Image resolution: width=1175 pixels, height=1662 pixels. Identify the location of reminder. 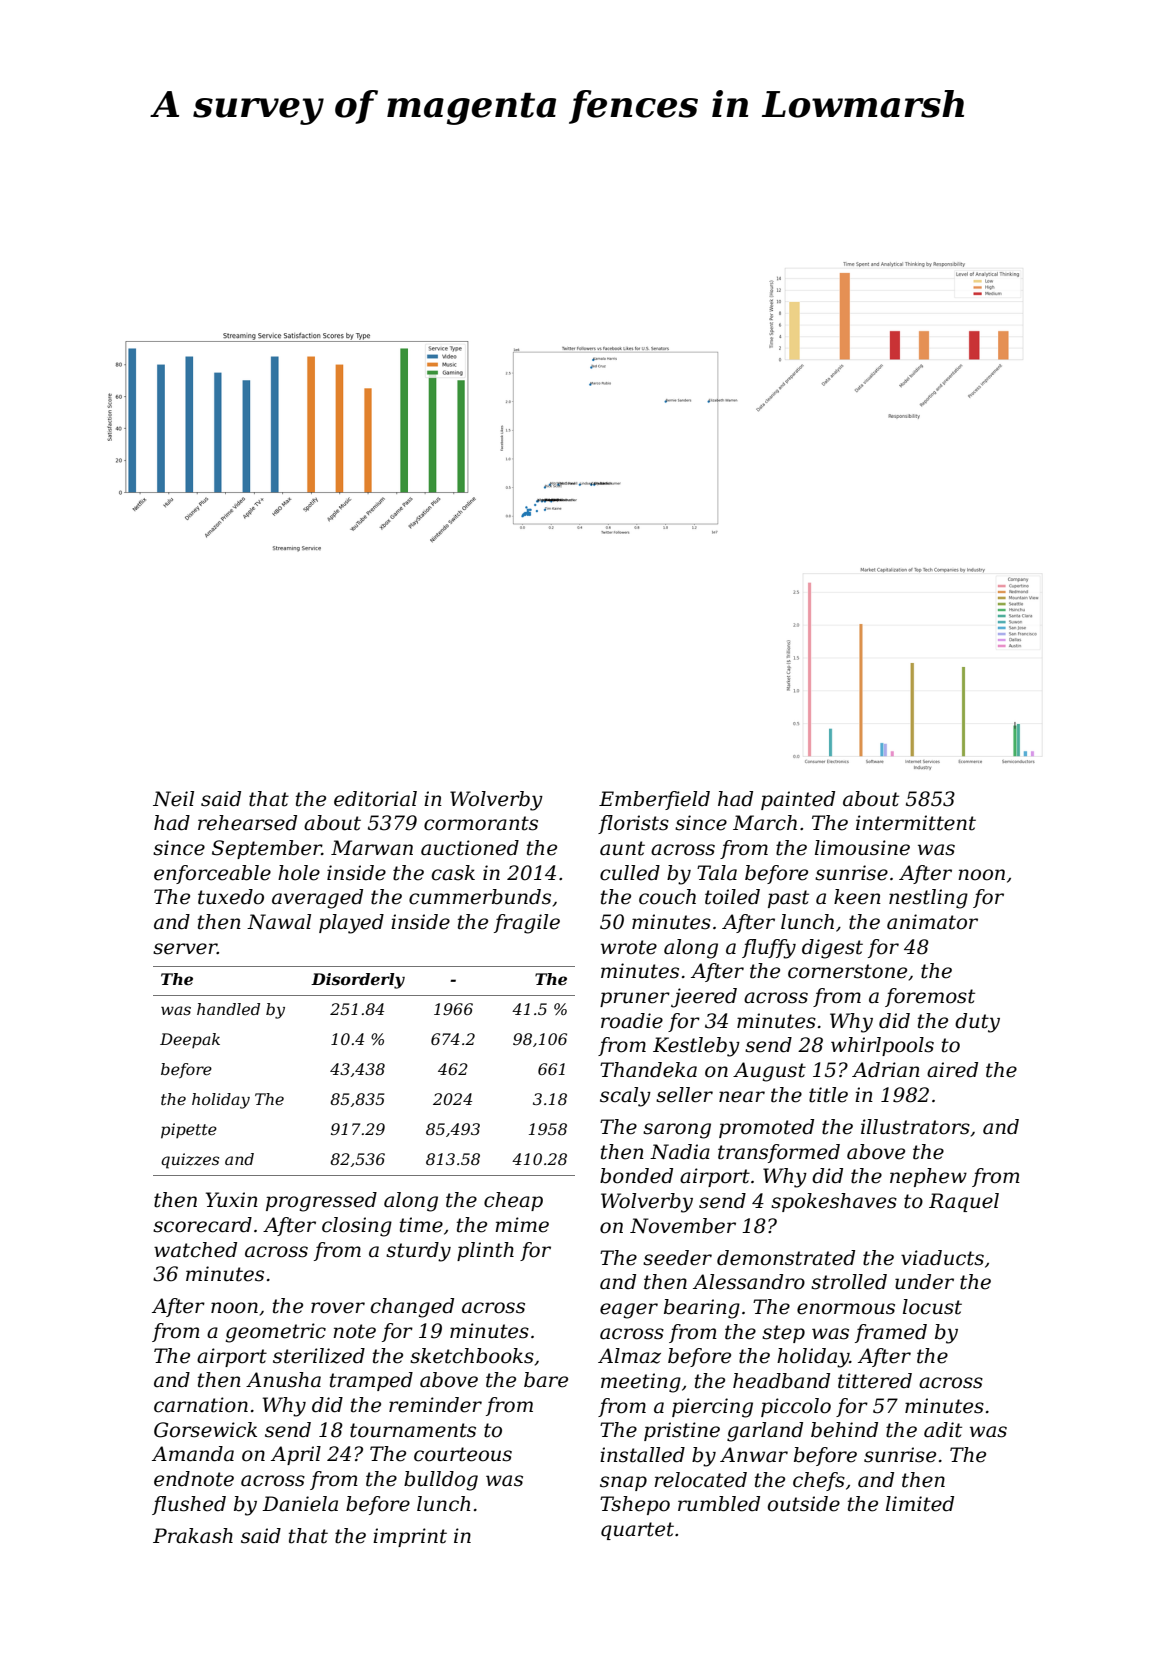
(435, 1405).
